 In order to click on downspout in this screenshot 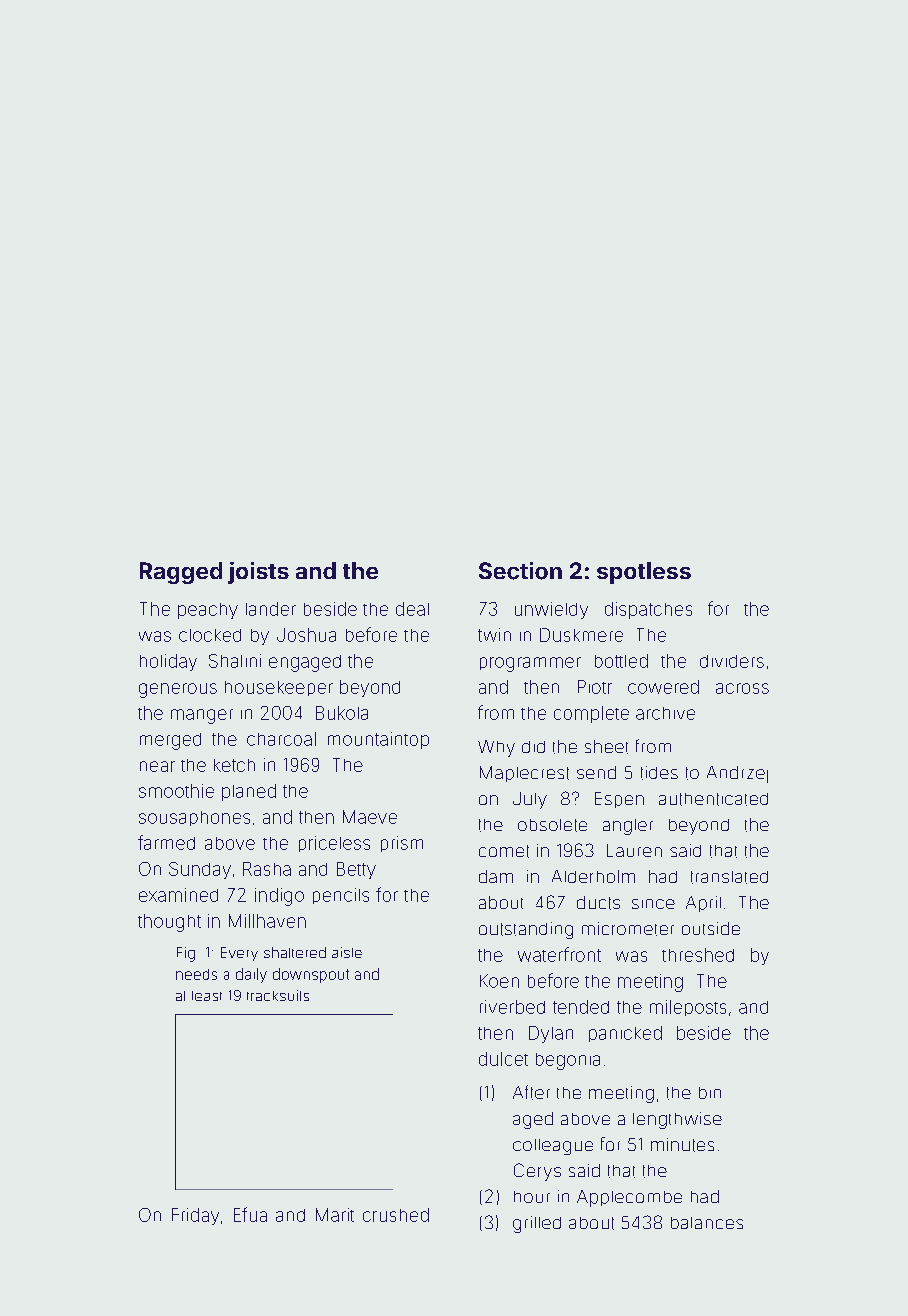, I will do `click(311, 975)`.
